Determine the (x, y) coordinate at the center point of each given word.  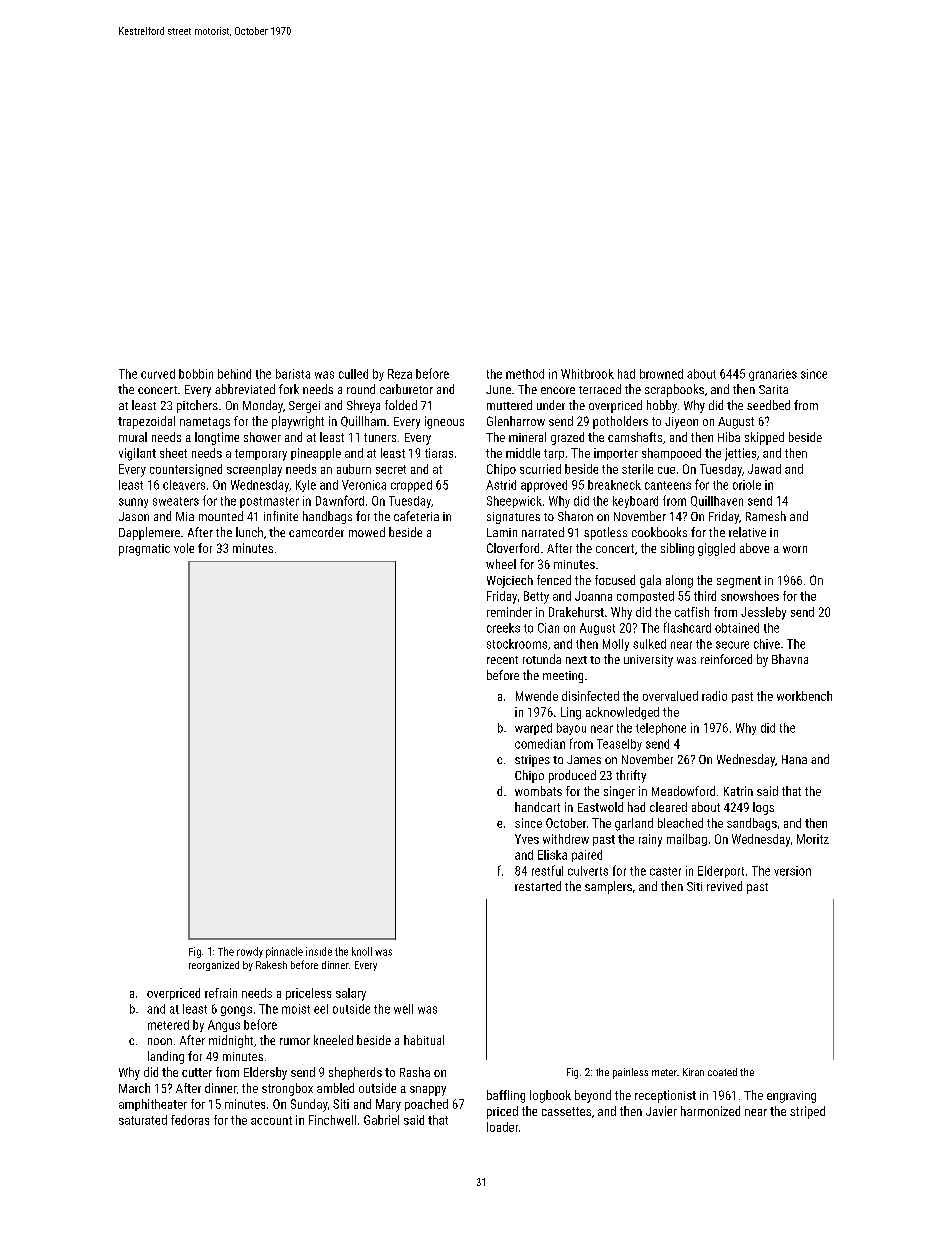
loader (502, 1127)
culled (353, 374)
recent (502, 660)
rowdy (250, 952)
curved (158, 374)
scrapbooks (674, 390)
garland (634, 824)
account (271, 1120)
